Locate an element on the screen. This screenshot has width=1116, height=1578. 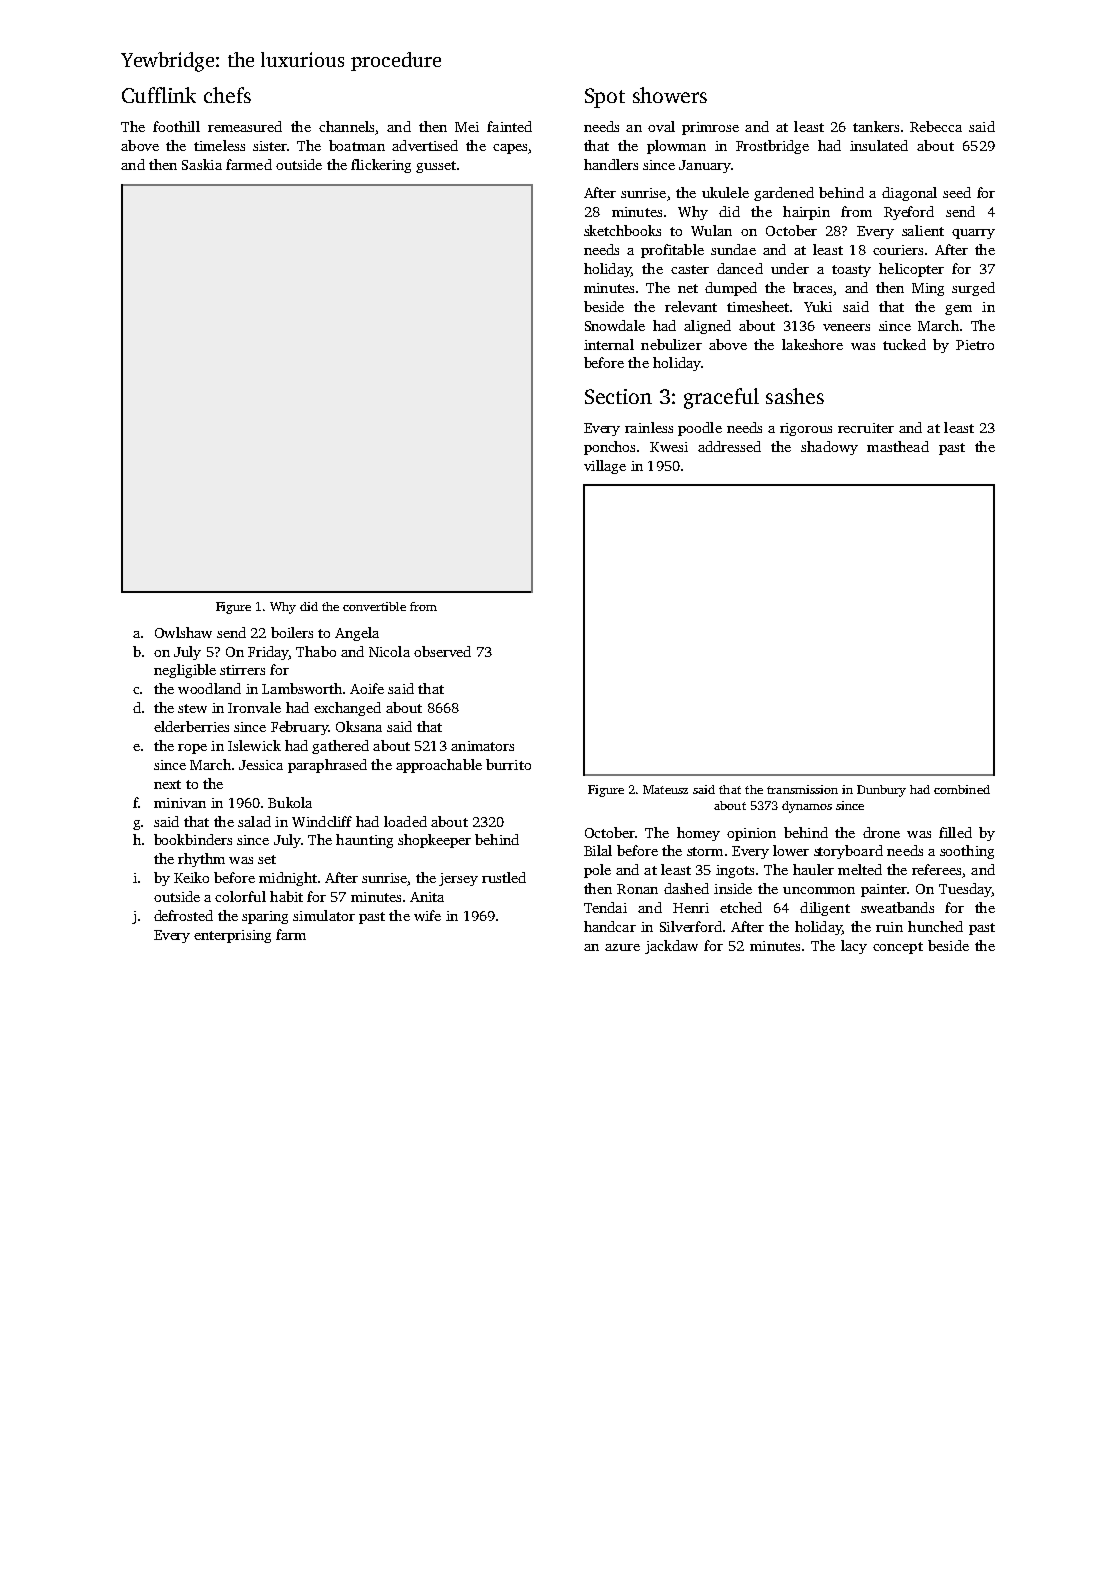
Mei is located at coordinates (467, 127).
